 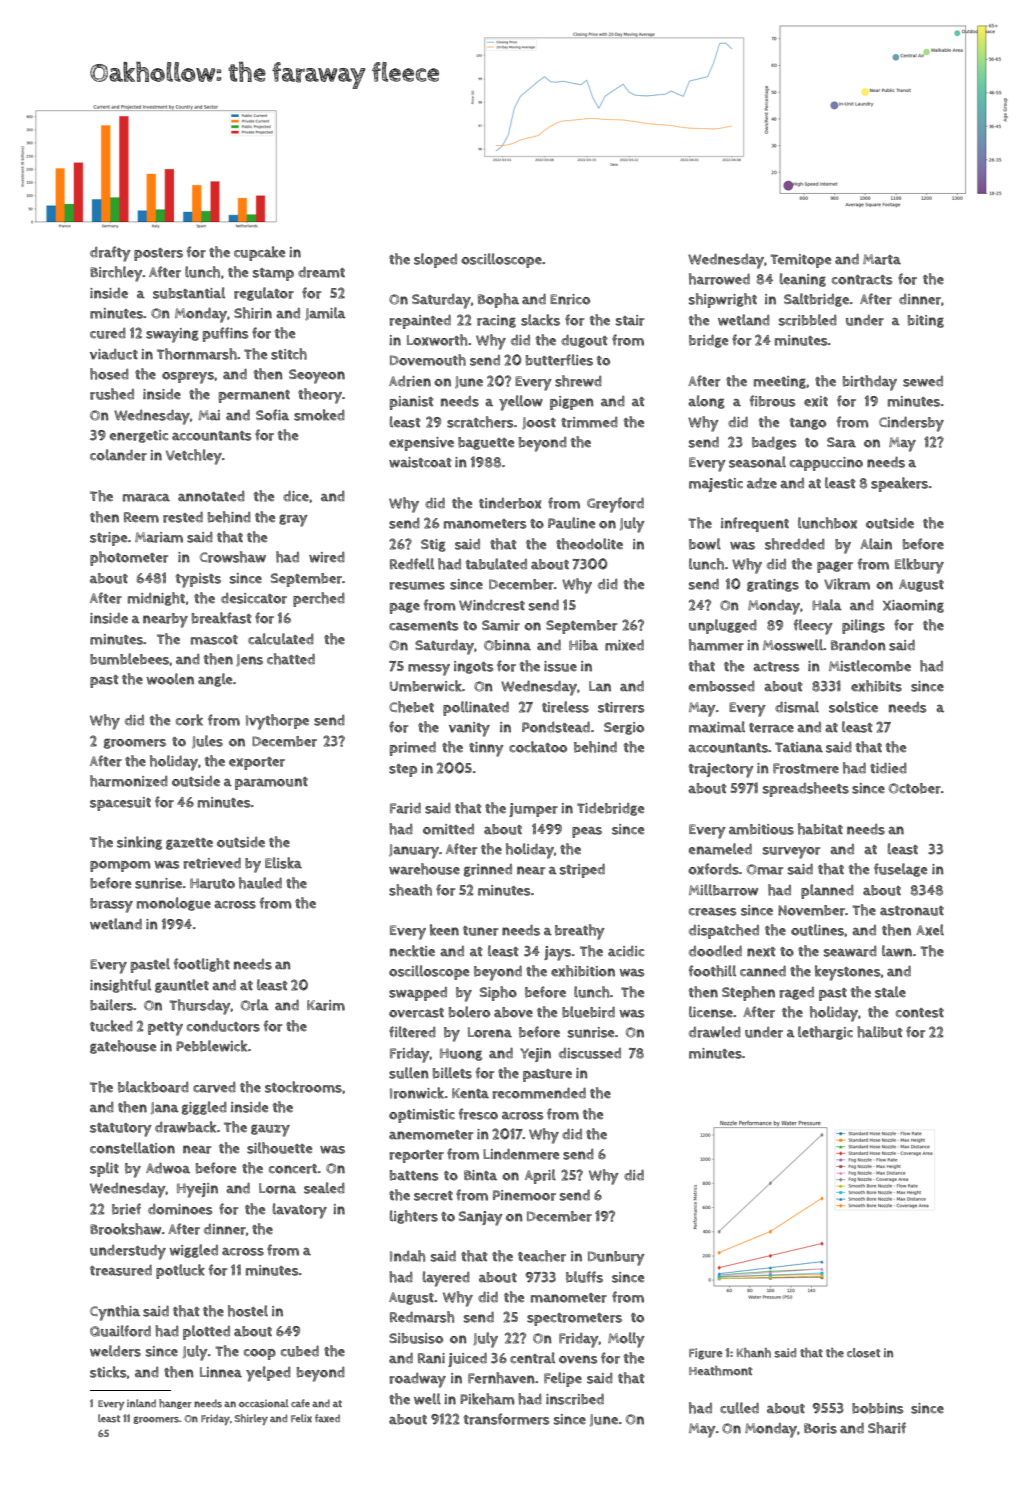 What do you see at coordinates (183, 517) in the screenshot?
I see `rested` at bounding box center [183, 517].
